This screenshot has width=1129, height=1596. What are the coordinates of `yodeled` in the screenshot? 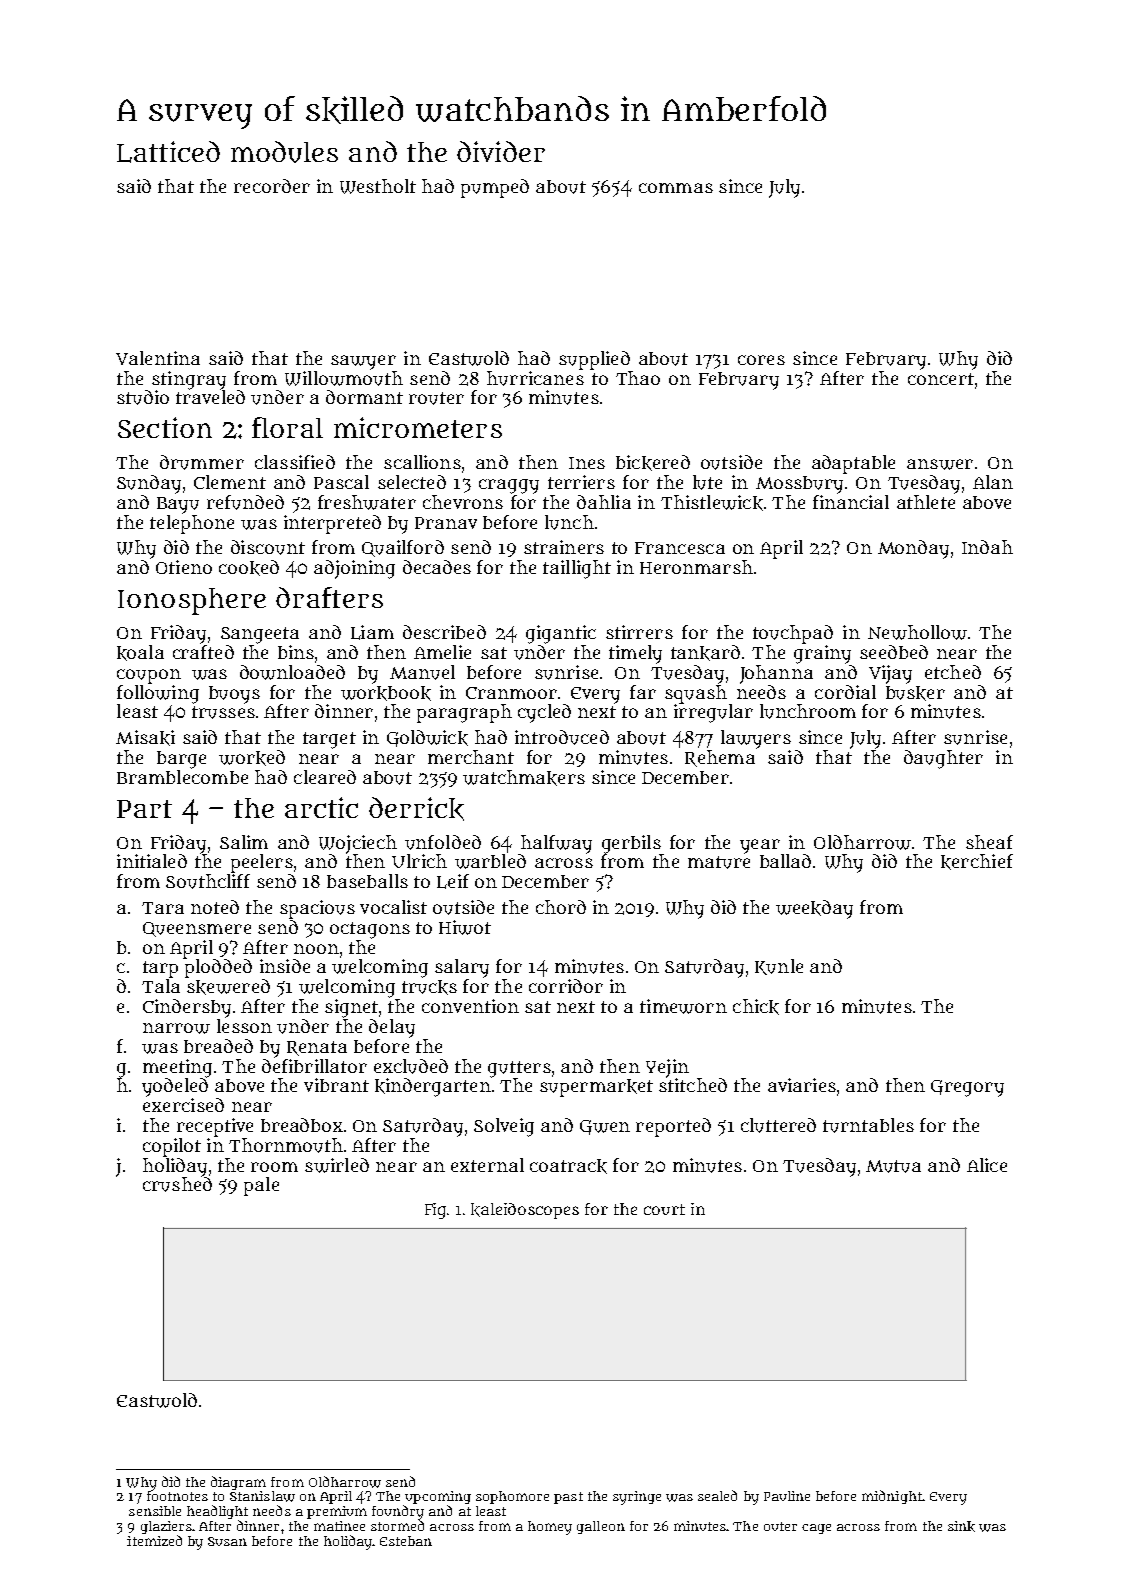 It's located at (175, 1087).
